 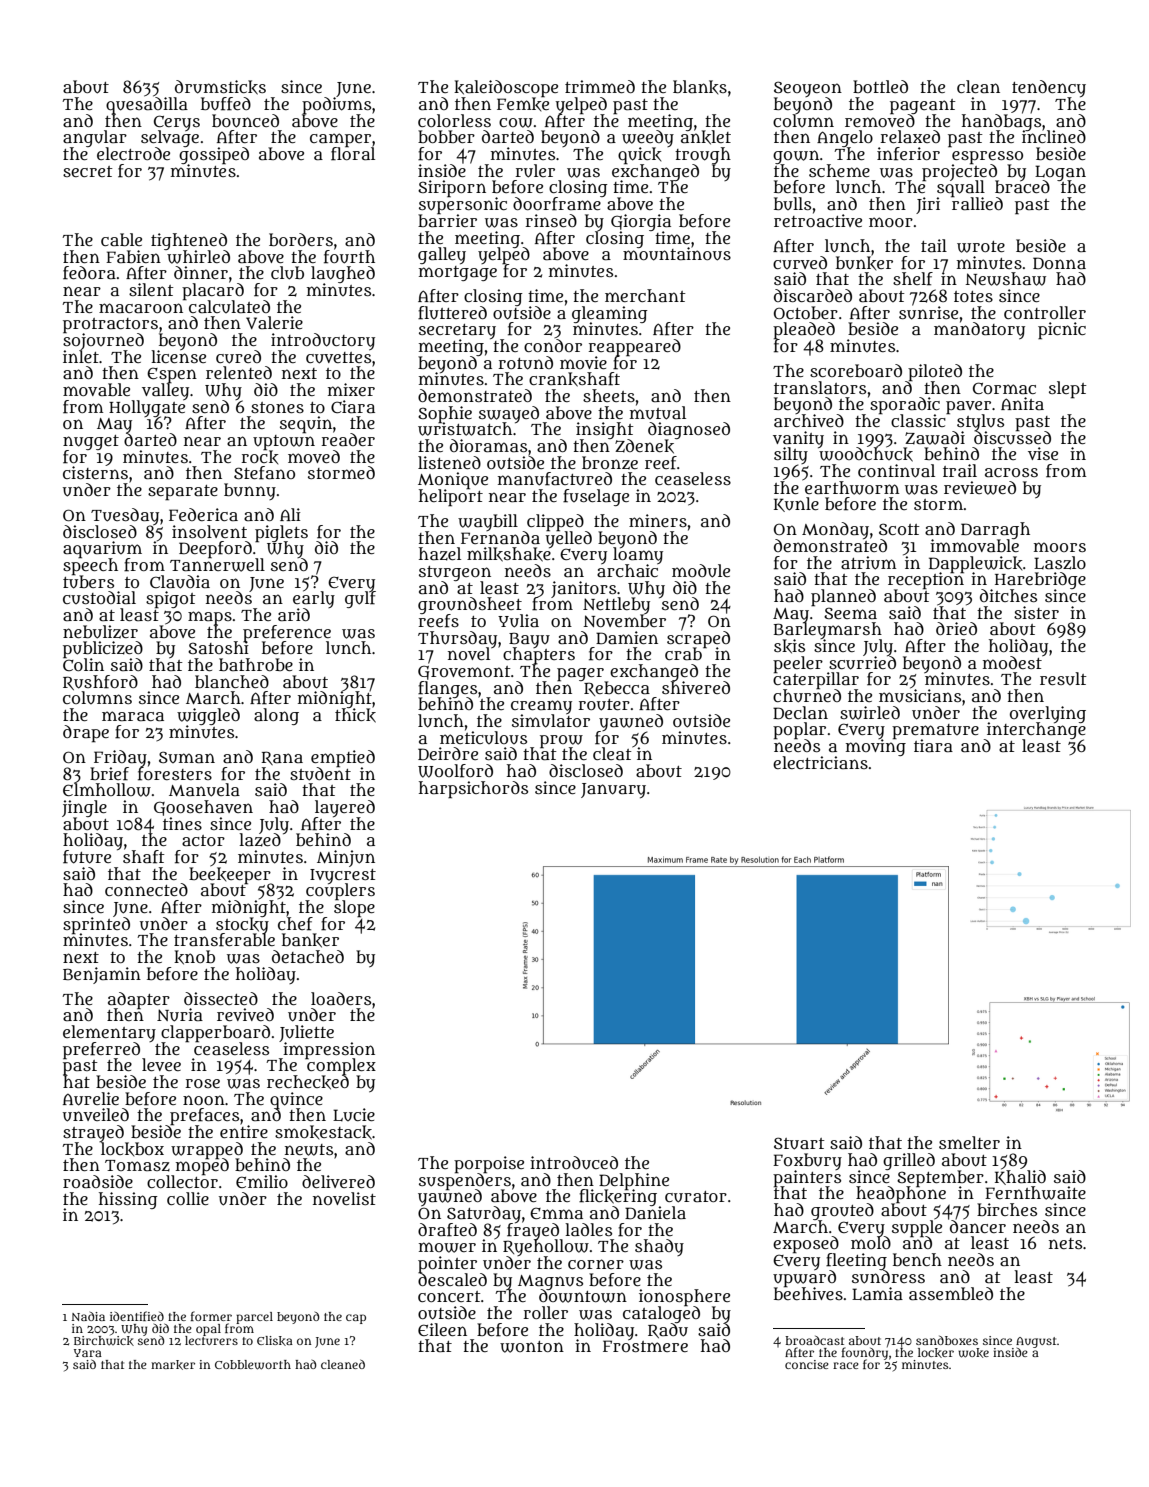 What do you see at coordinates (308, 956) in the screenshot?
I see `detached` at bounding box center [308, 956].
